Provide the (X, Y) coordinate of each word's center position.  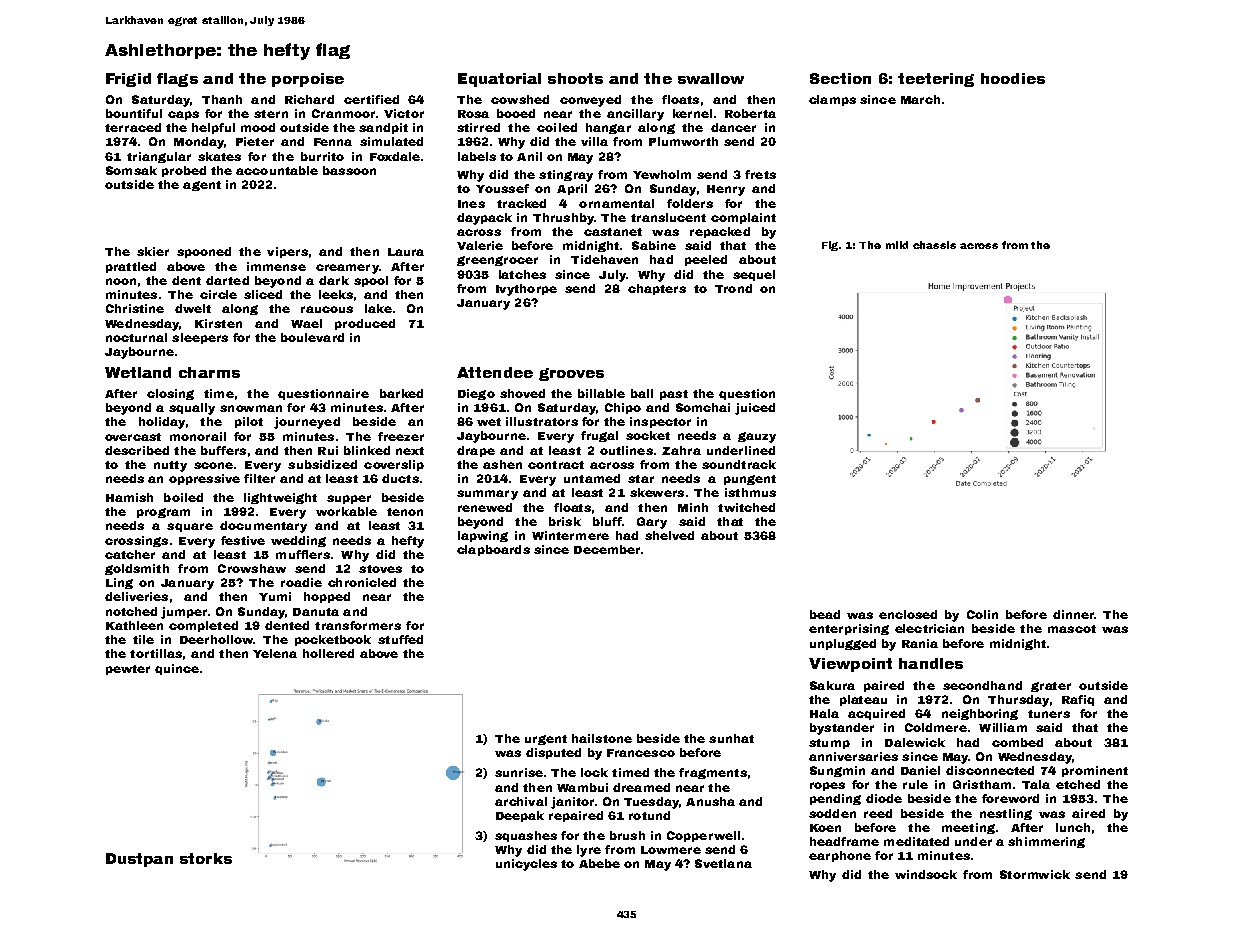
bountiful (134, 113)
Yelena (275, 653)
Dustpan (139, 860)
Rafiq (1078, 700)
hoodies (1013, 78)
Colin (982, 614)
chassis (934, 245)
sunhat (731, 738)
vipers (287, 252)
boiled (183, 497)
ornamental (616, 203)
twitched (746, 507)
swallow (711, 78)
